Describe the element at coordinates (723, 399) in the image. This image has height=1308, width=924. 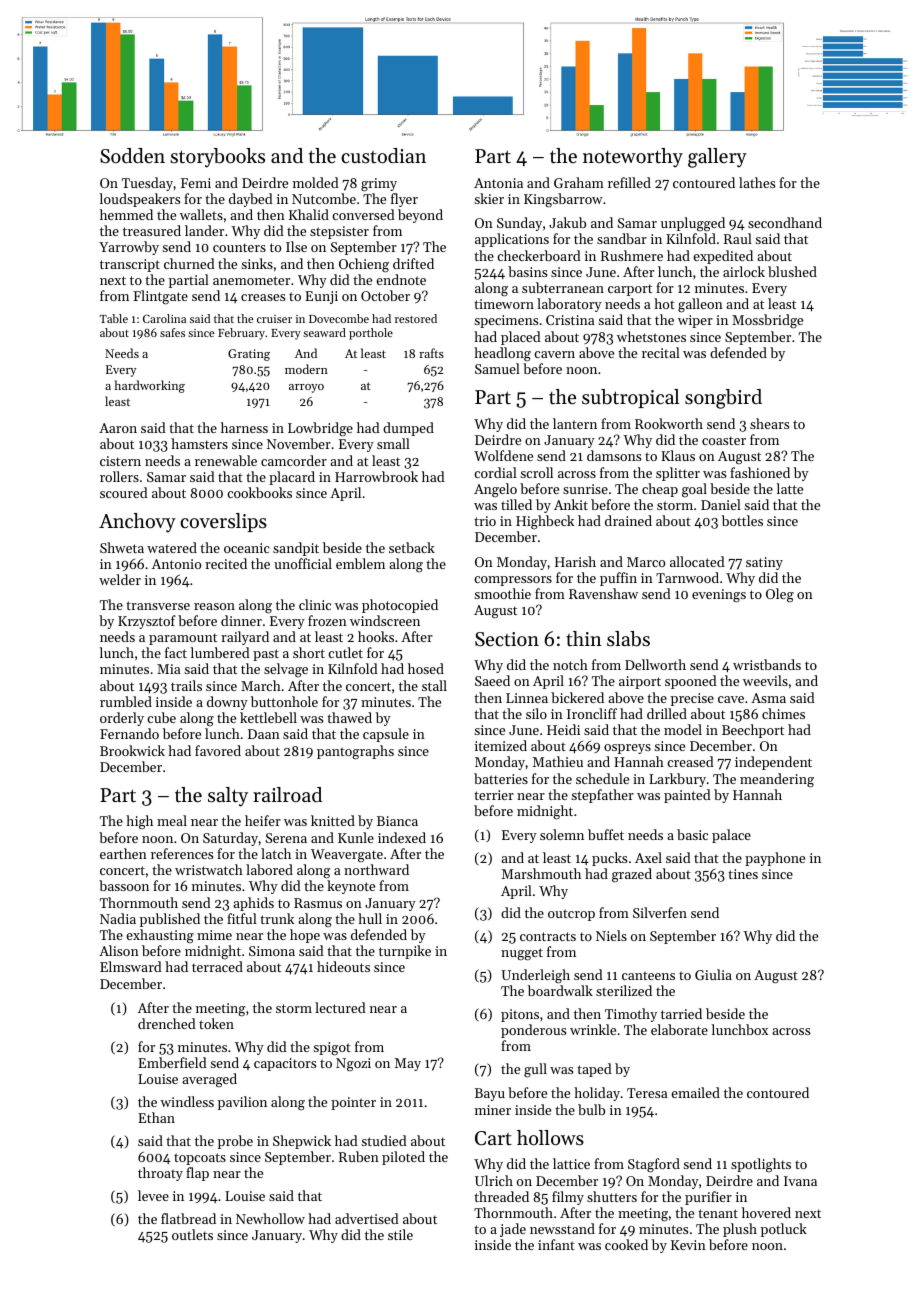
I see `songbird` at that location.
